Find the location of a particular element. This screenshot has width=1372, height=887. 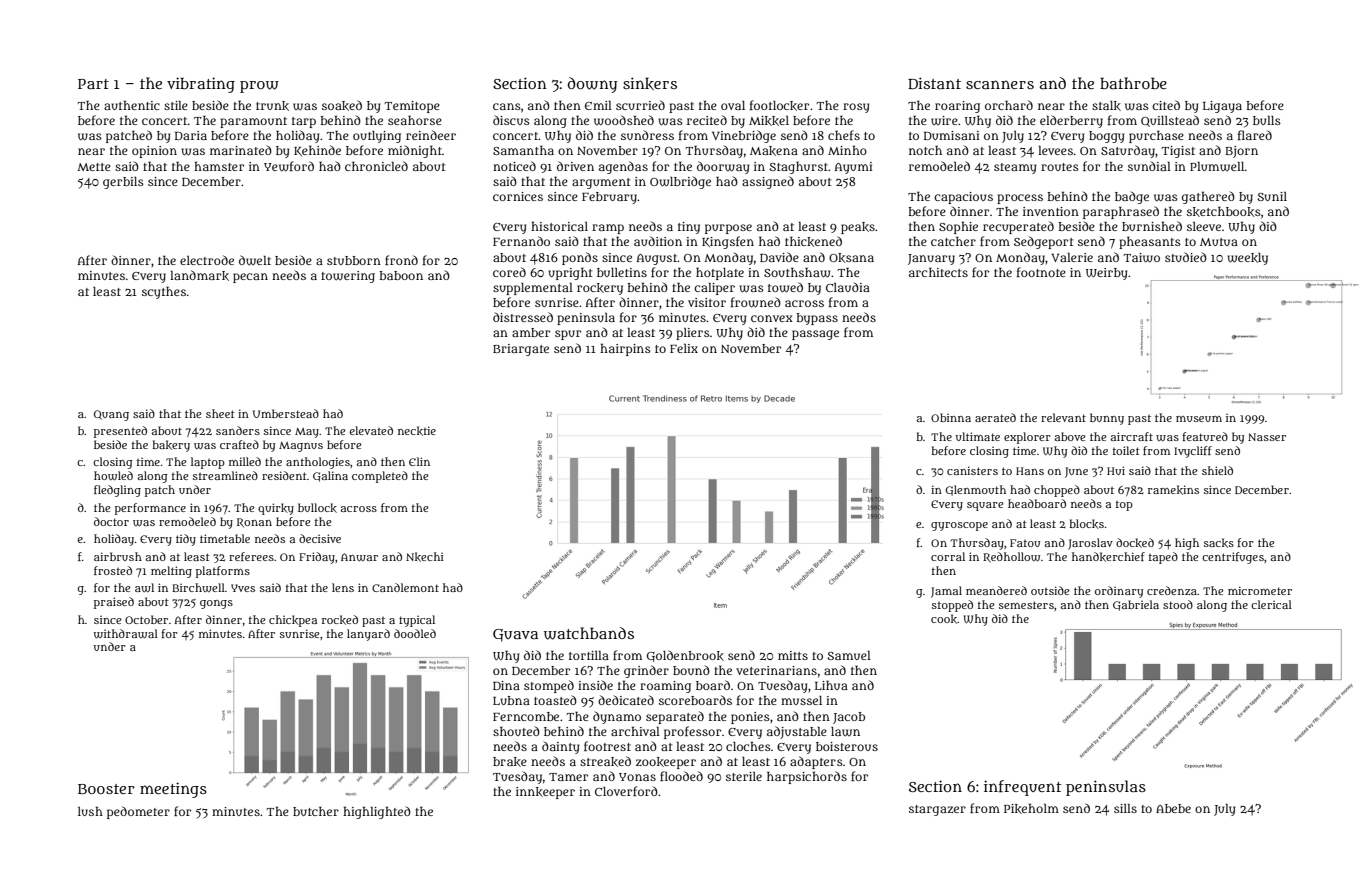

praised is located at coordinates (114, 603).
